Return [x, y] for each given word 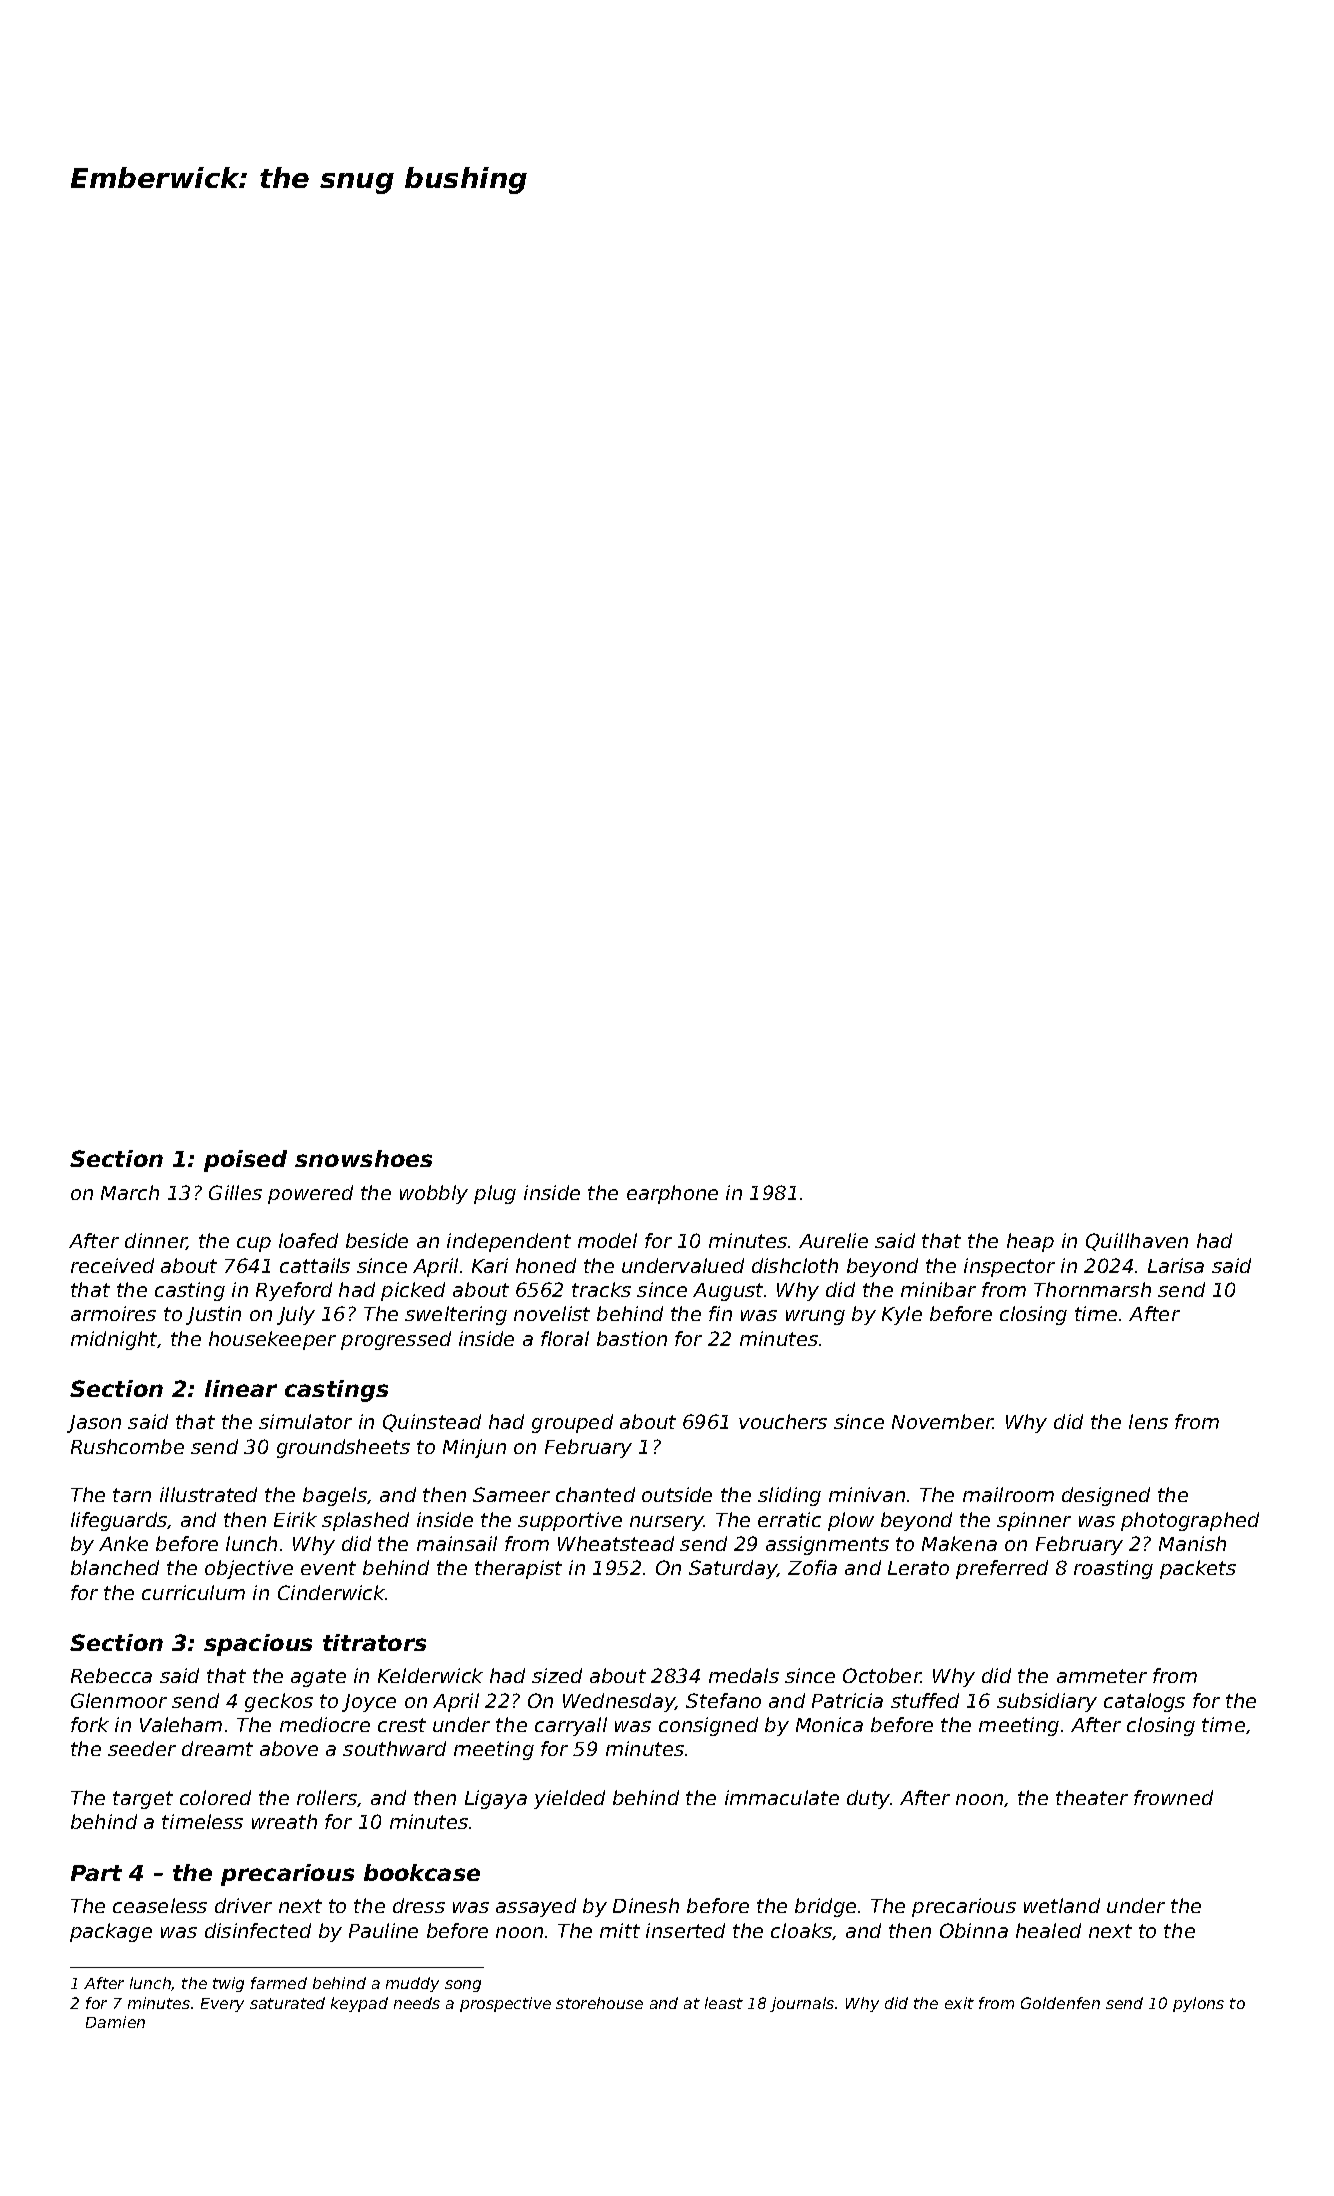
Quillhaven [1137, 1242]
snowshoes [363, 1158]
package [111, 1932]
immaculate [782, 1797]
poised [245, 1161]
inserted [685, 1930]
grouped [572, 1423]
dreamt [217, 1748]
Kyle [902, 1315]
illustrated [208, 1494]
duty [868, 1799]
